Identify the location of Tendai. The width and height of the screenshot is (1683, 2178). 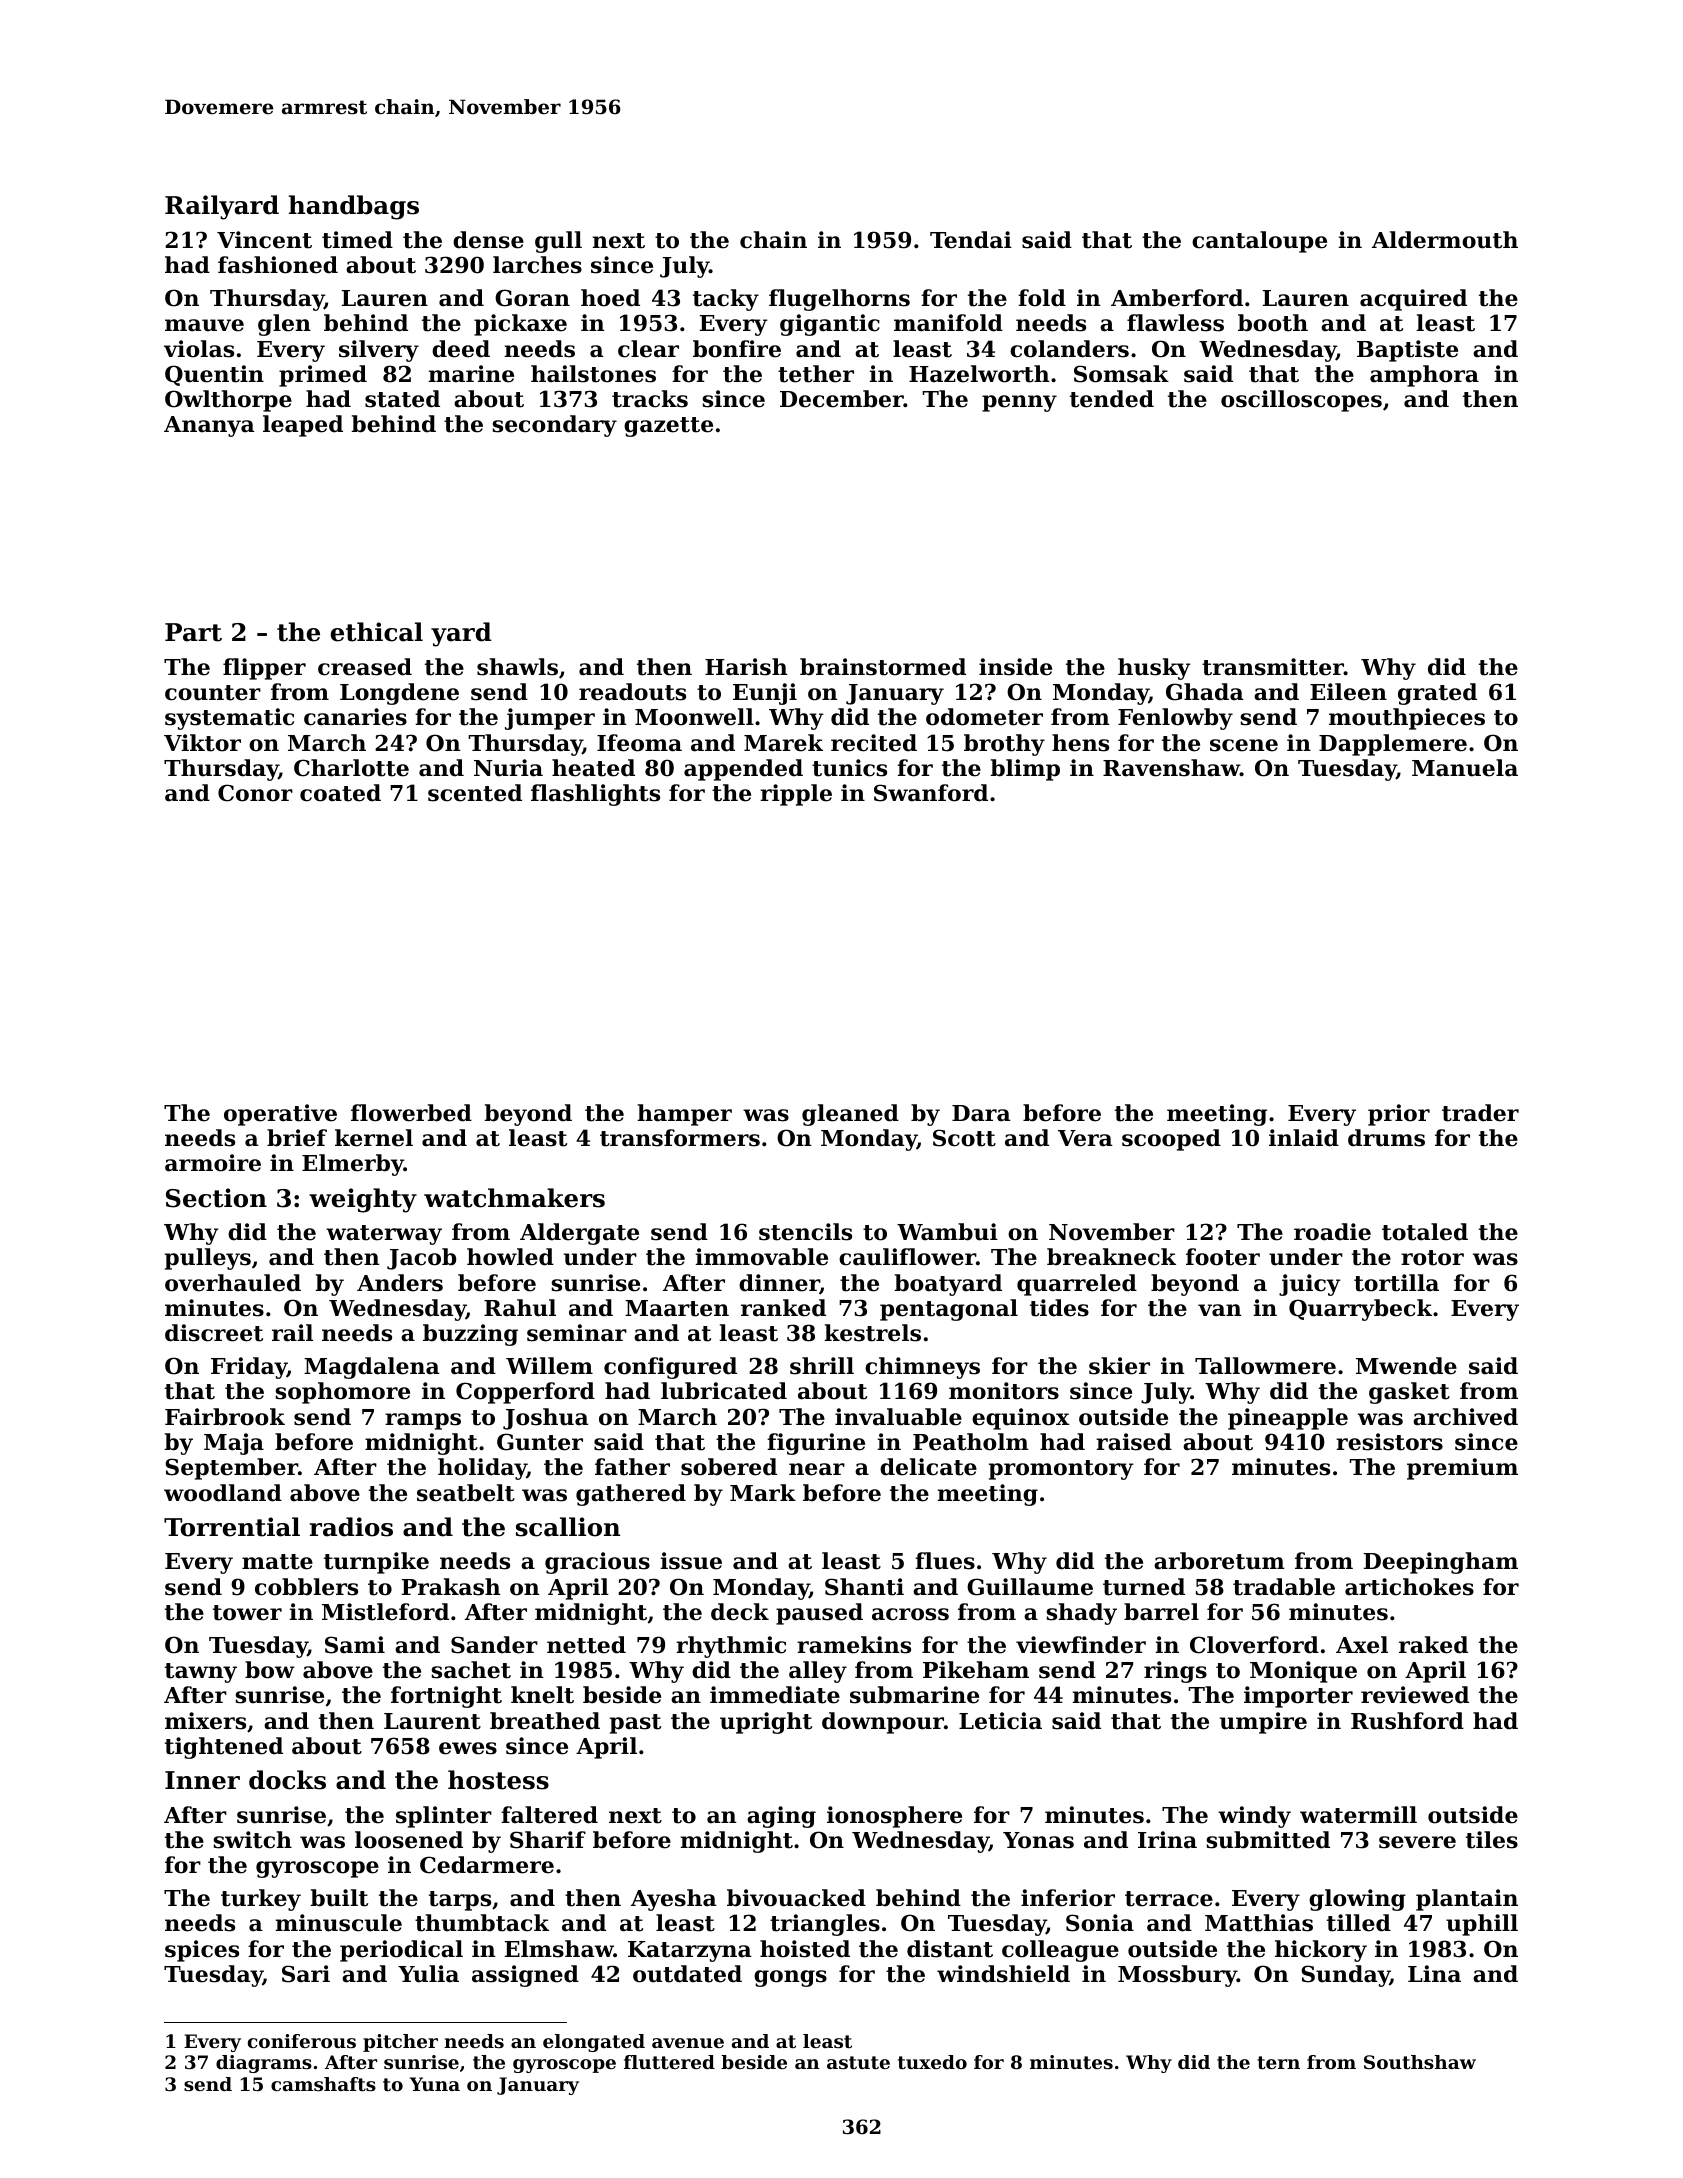
(971, 240).
